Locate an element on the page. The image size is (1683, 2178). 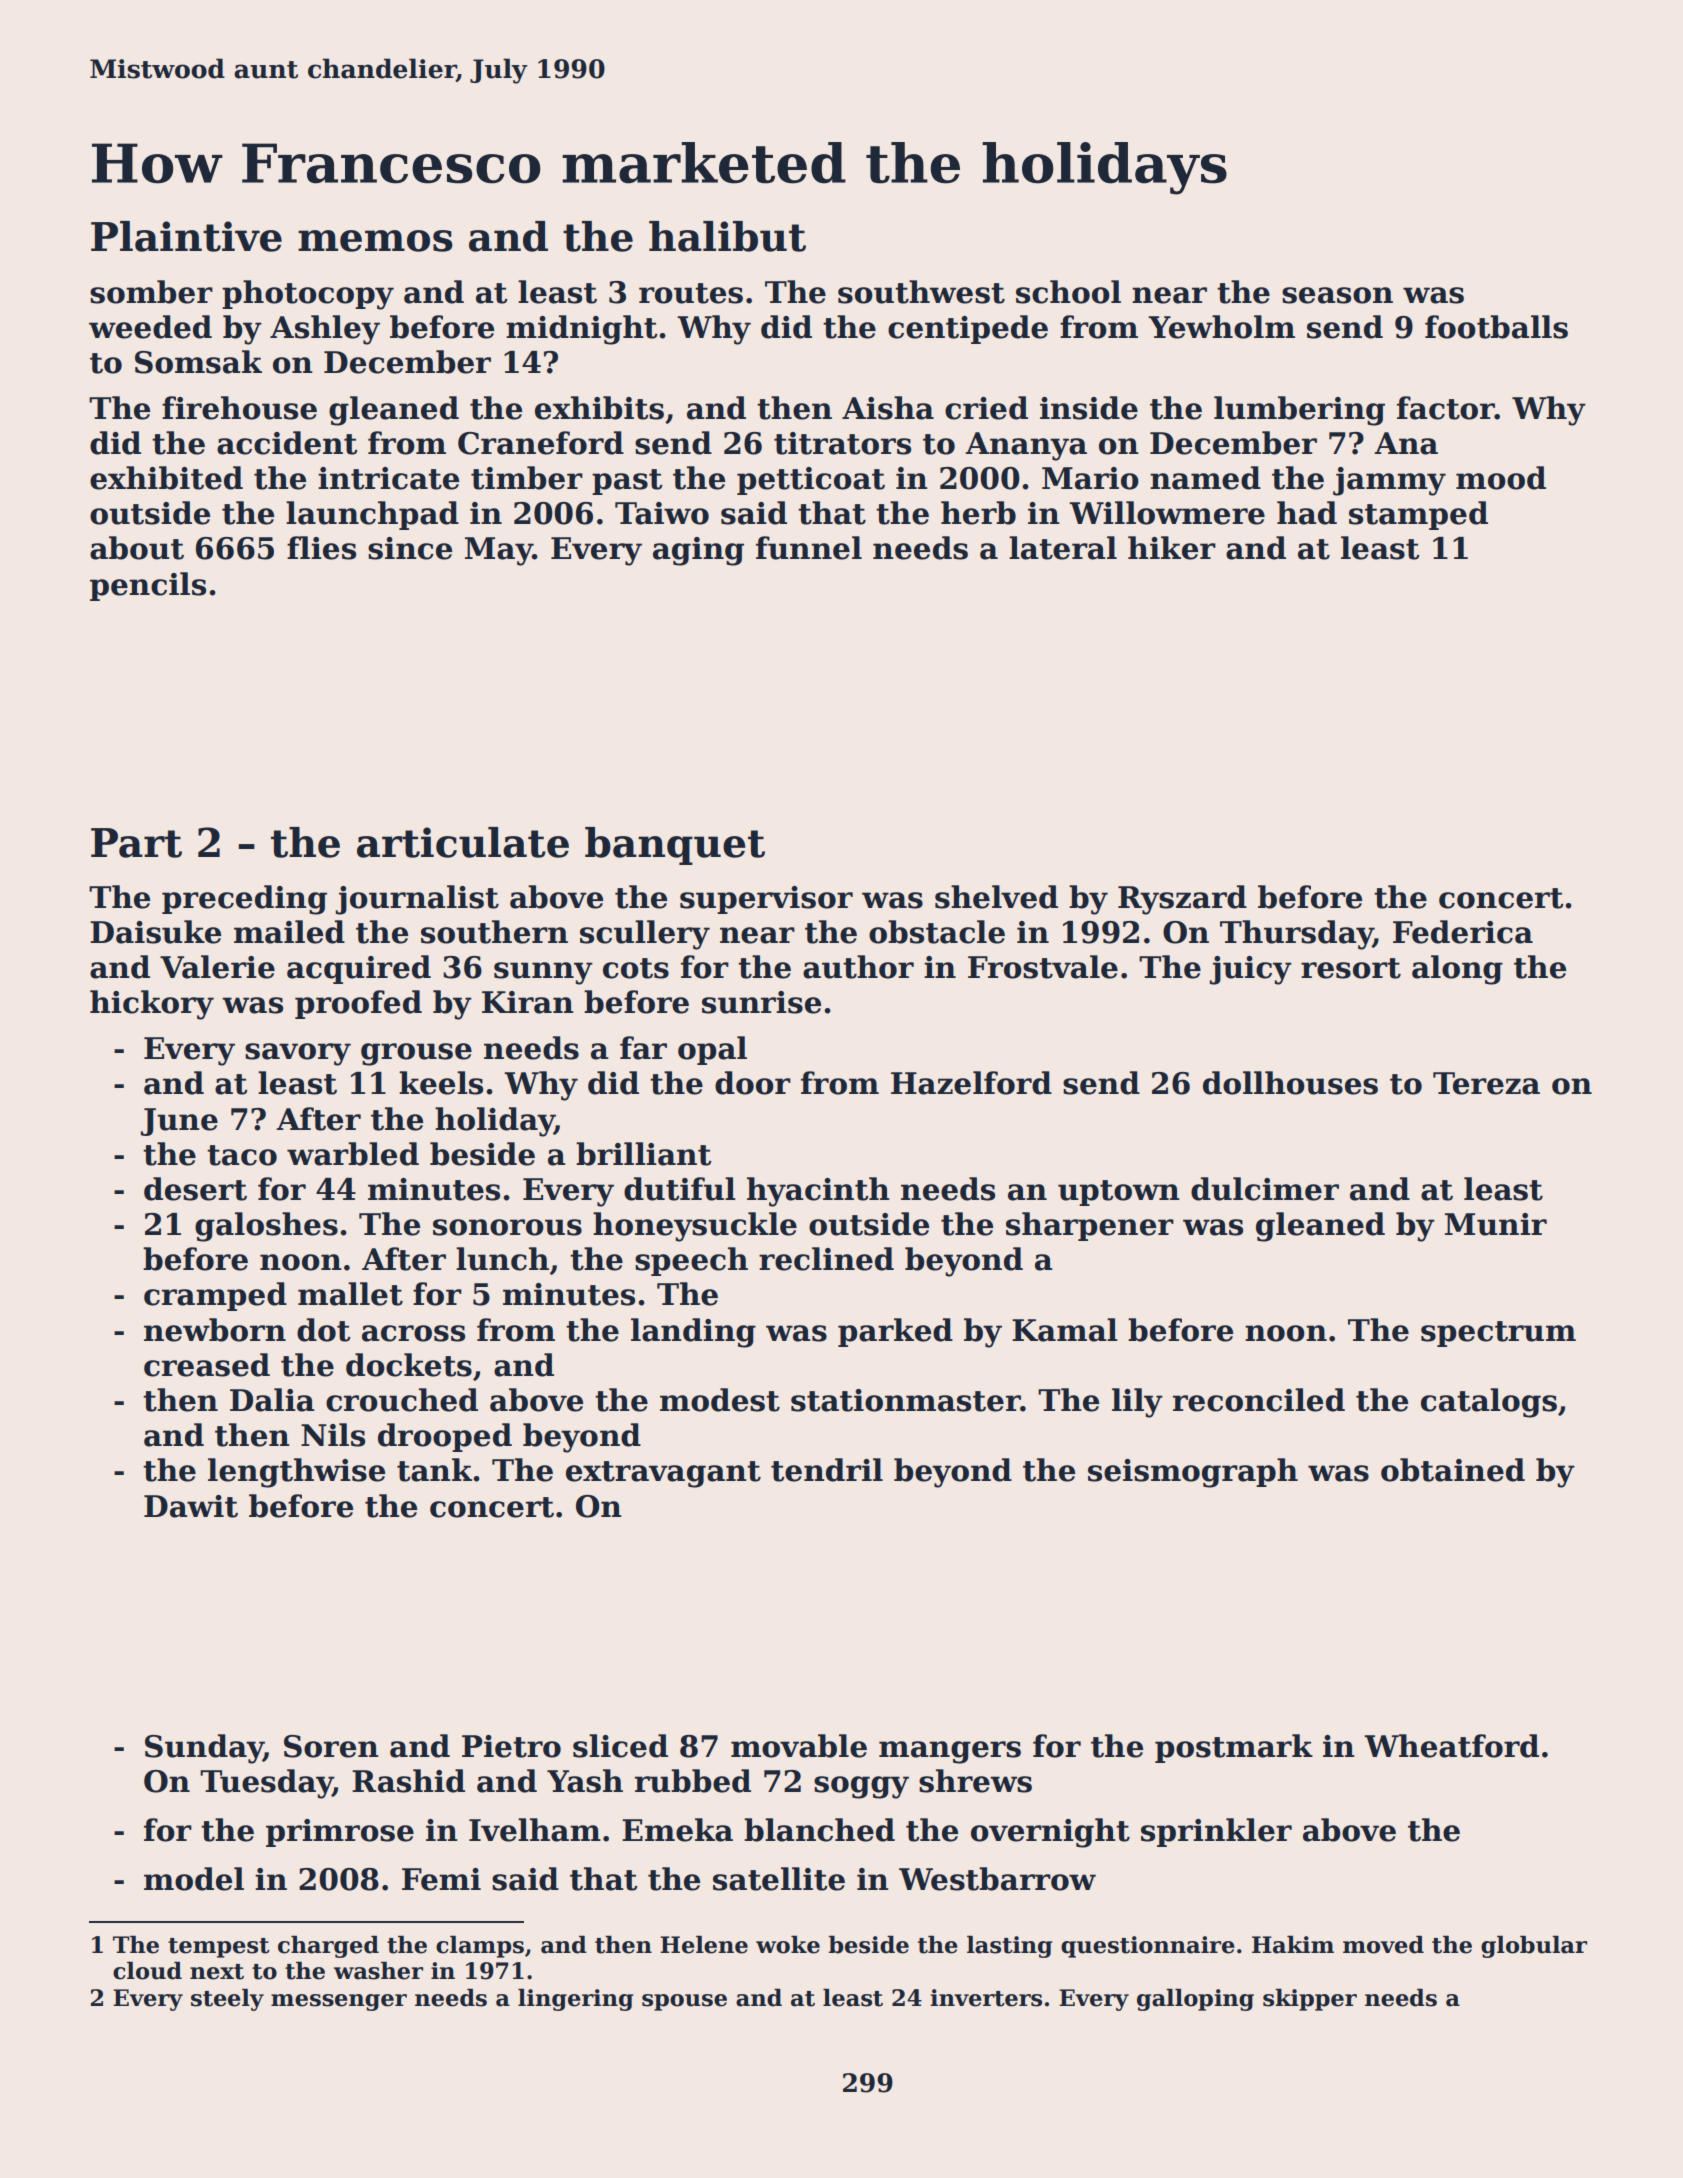
sonorous is located at coordinates (507, 1227).
